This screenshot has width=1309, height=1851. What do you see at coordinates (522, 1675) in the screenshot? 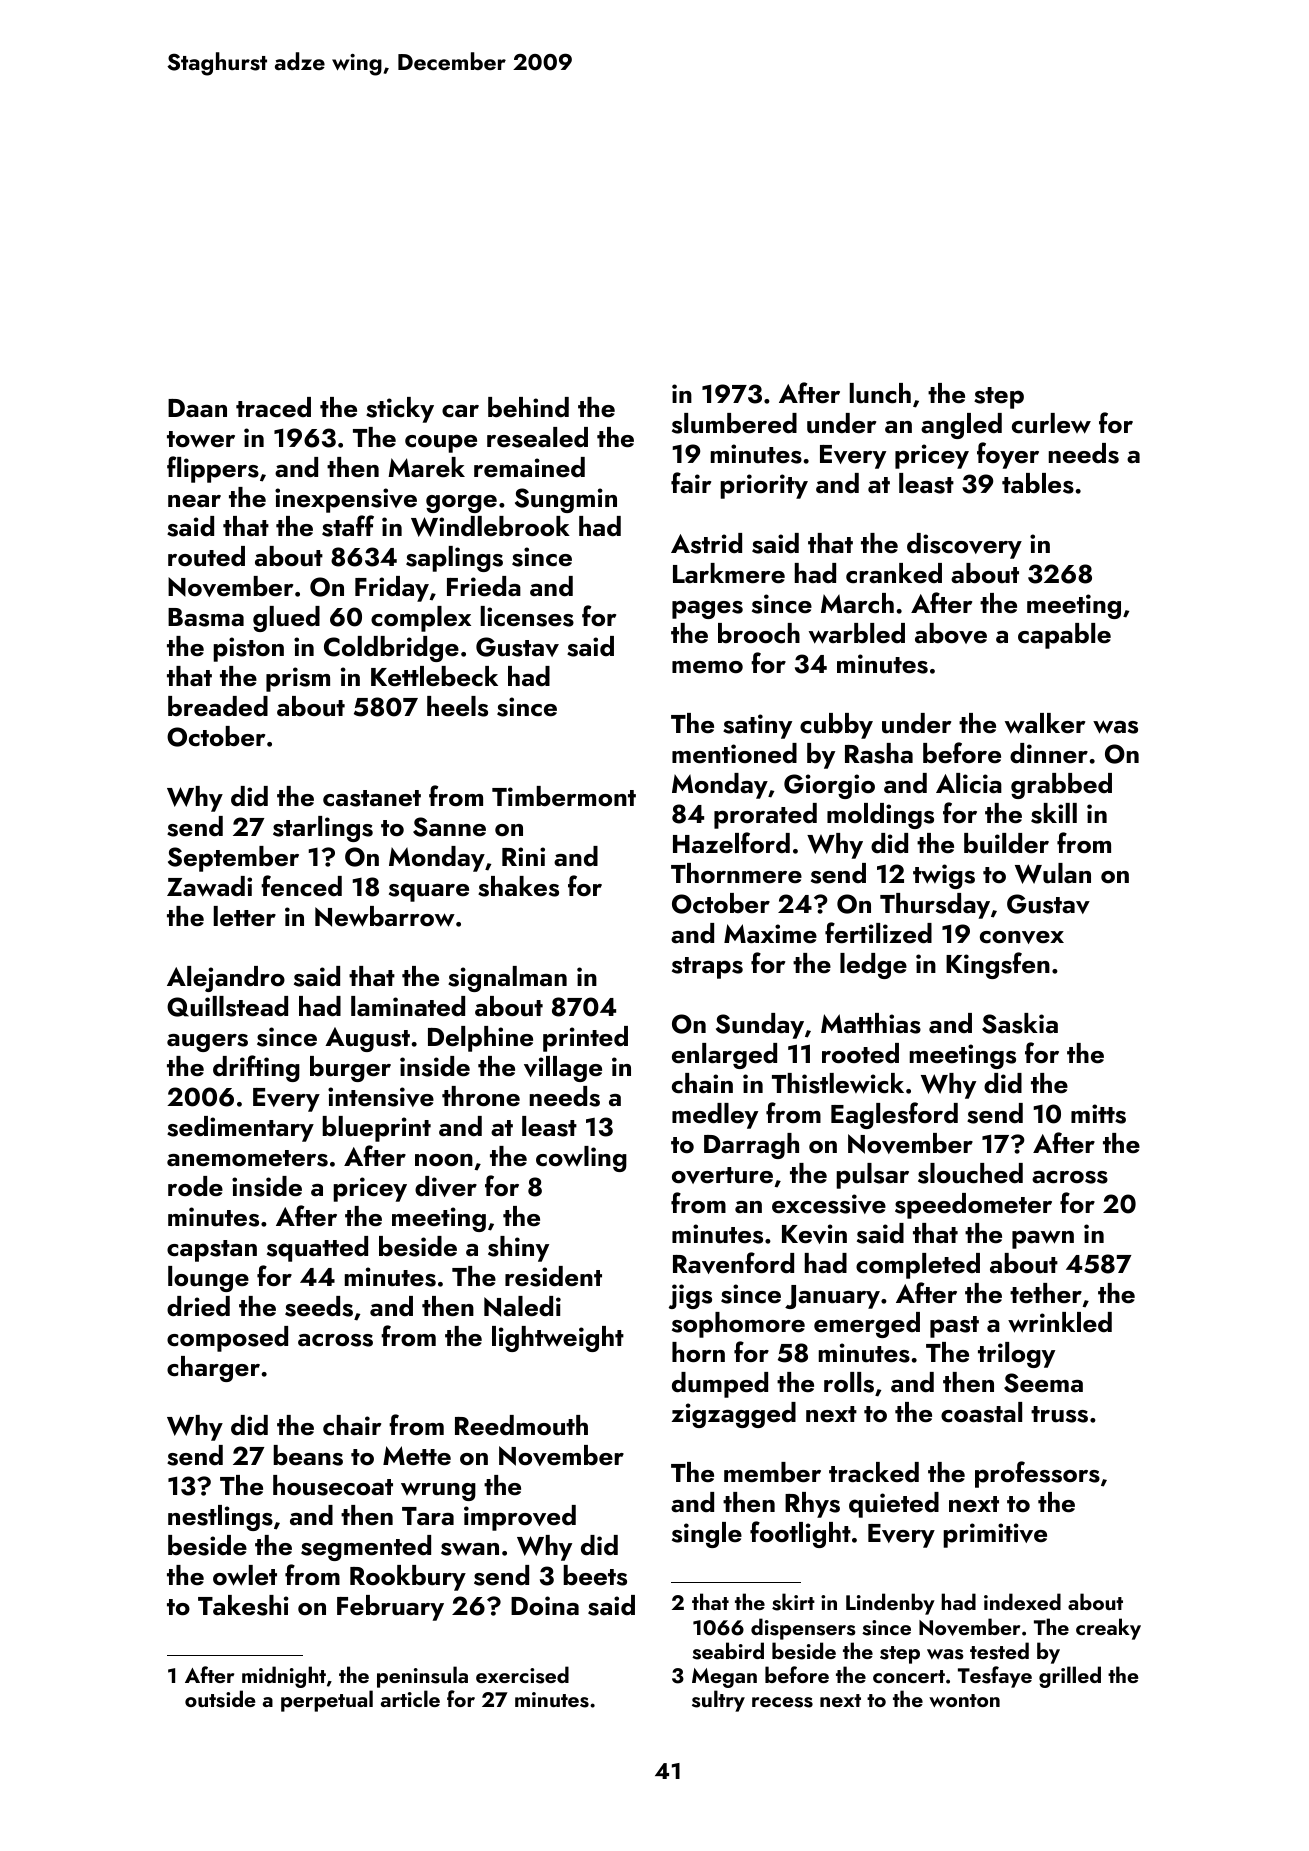
I see `exercised` at bounding box center [522, 1675].
